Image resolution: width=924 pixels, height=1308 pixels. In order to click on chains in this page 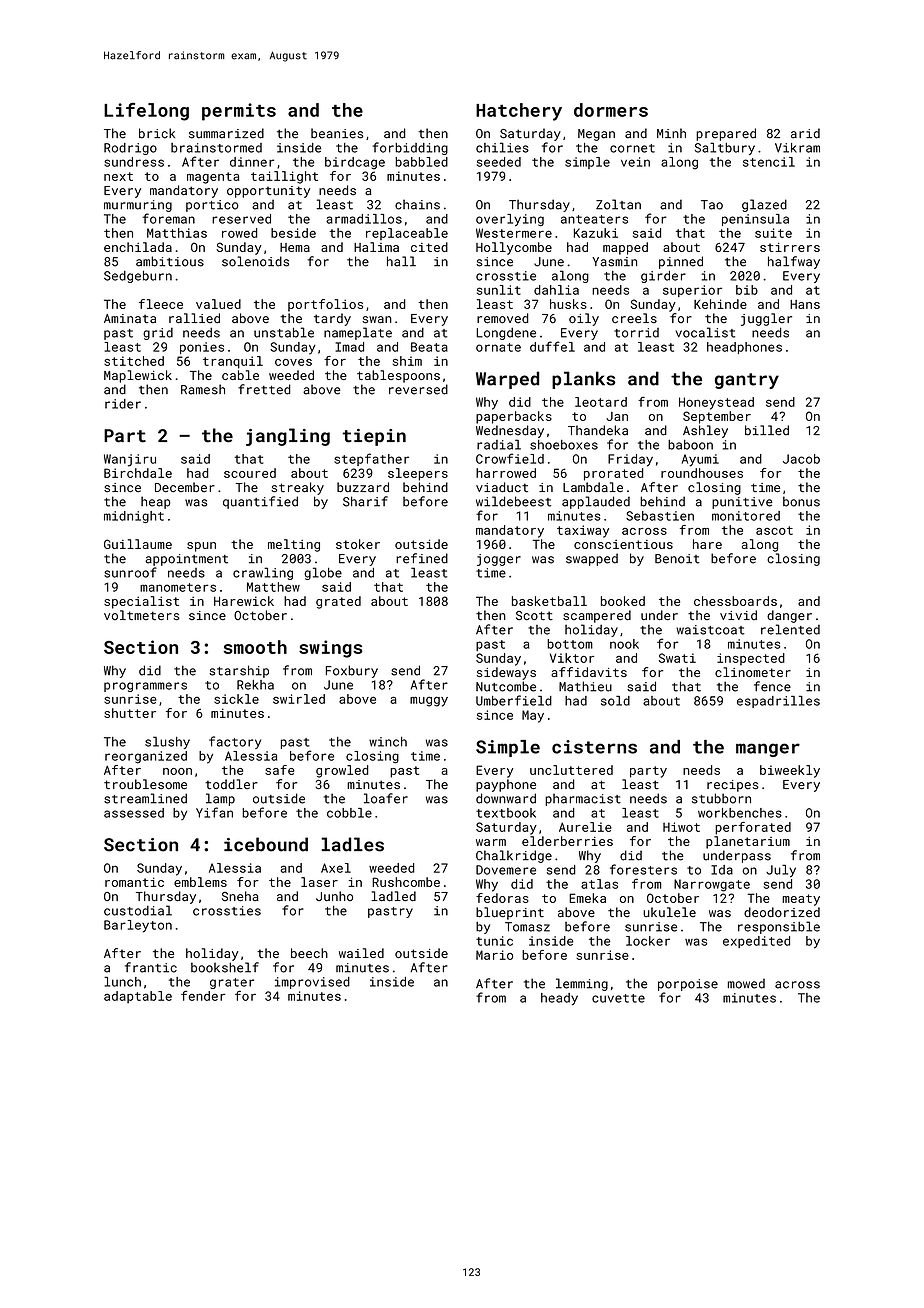, I will do `click(417, 204)`.
